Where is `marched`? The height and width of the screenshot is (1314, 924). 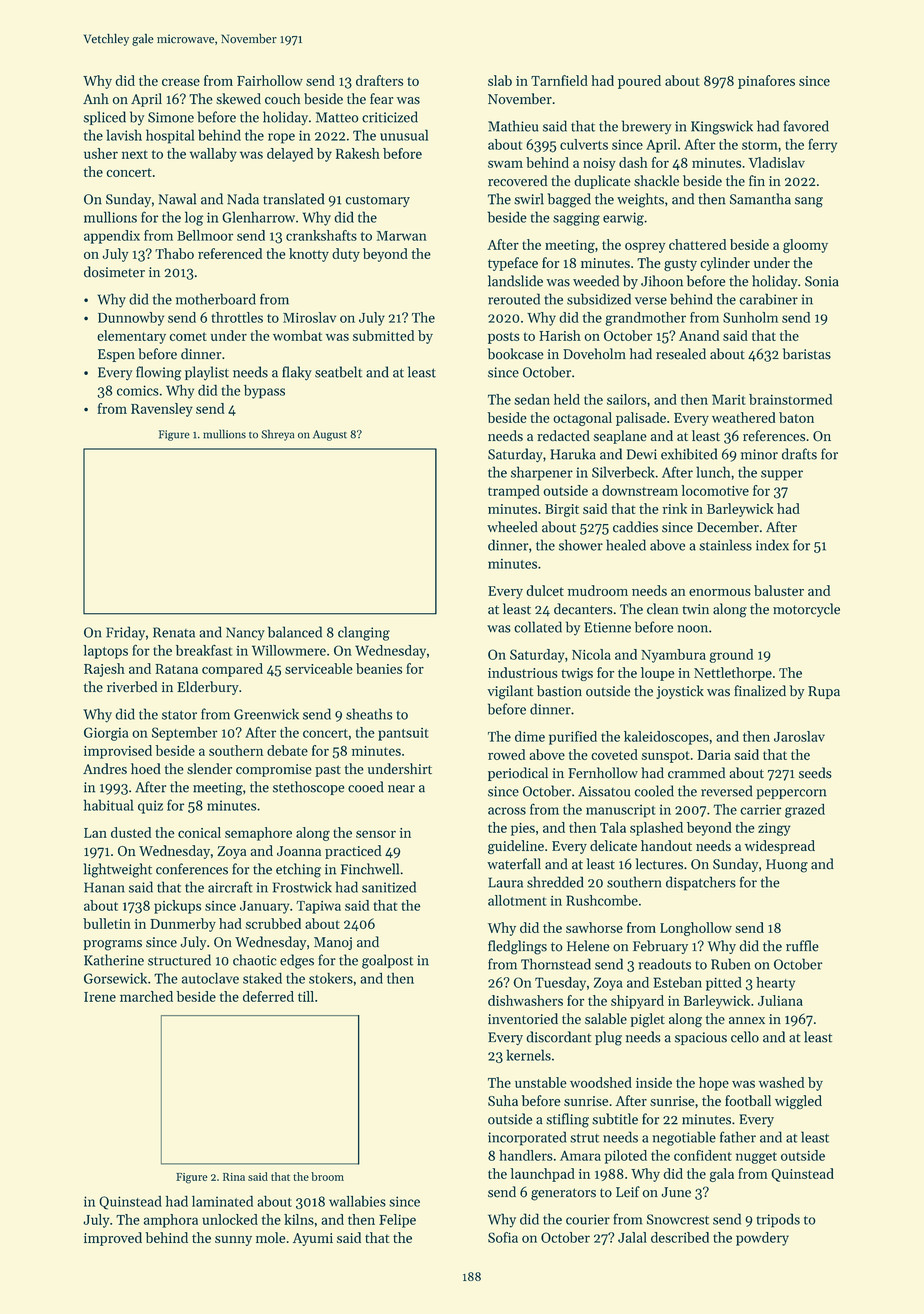
marched is located at coordinates (146, 996).
